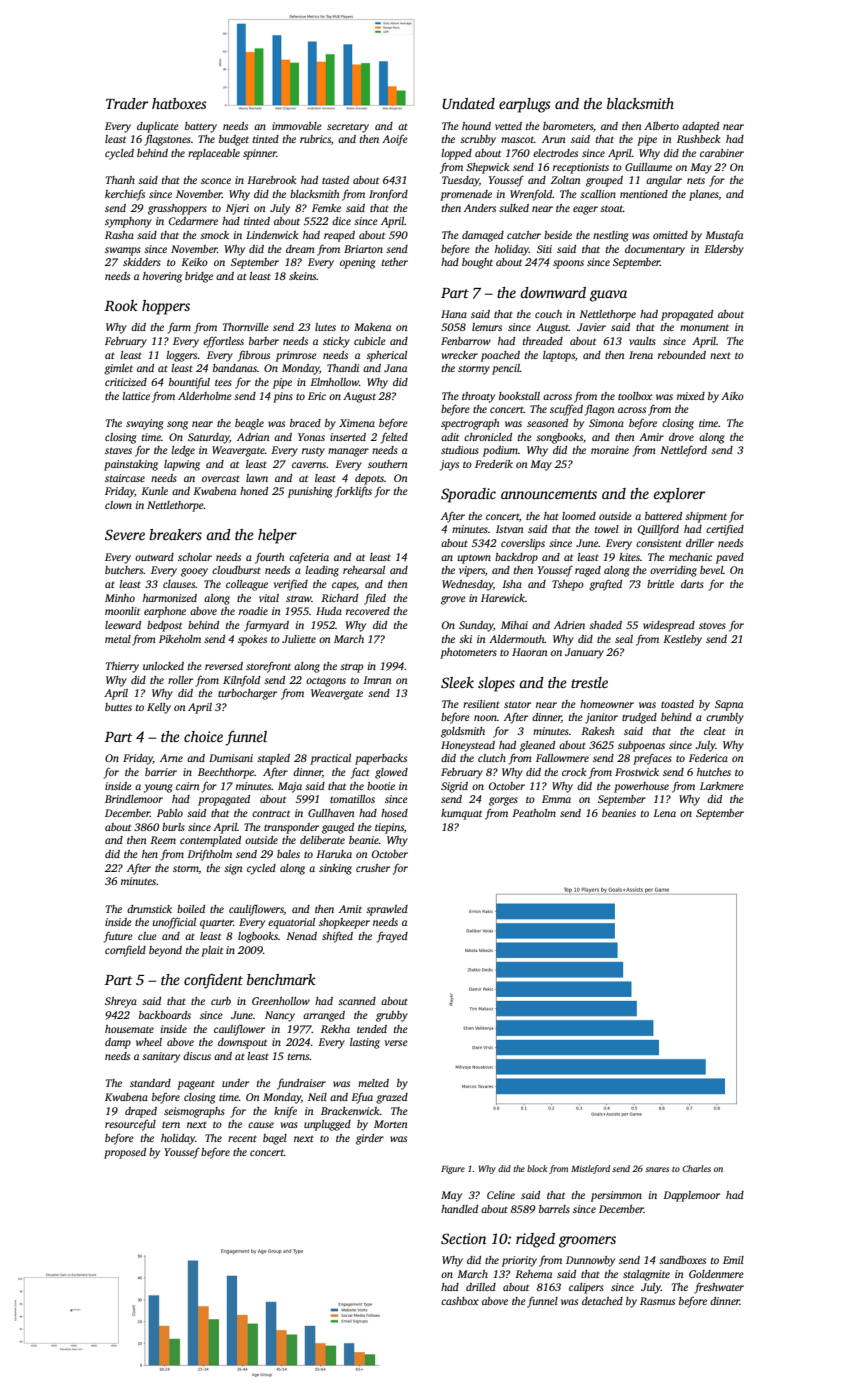  What do you see at coordinates (163, 666) in the page?
I see `unlocked` at bounding box center [163, 666].
